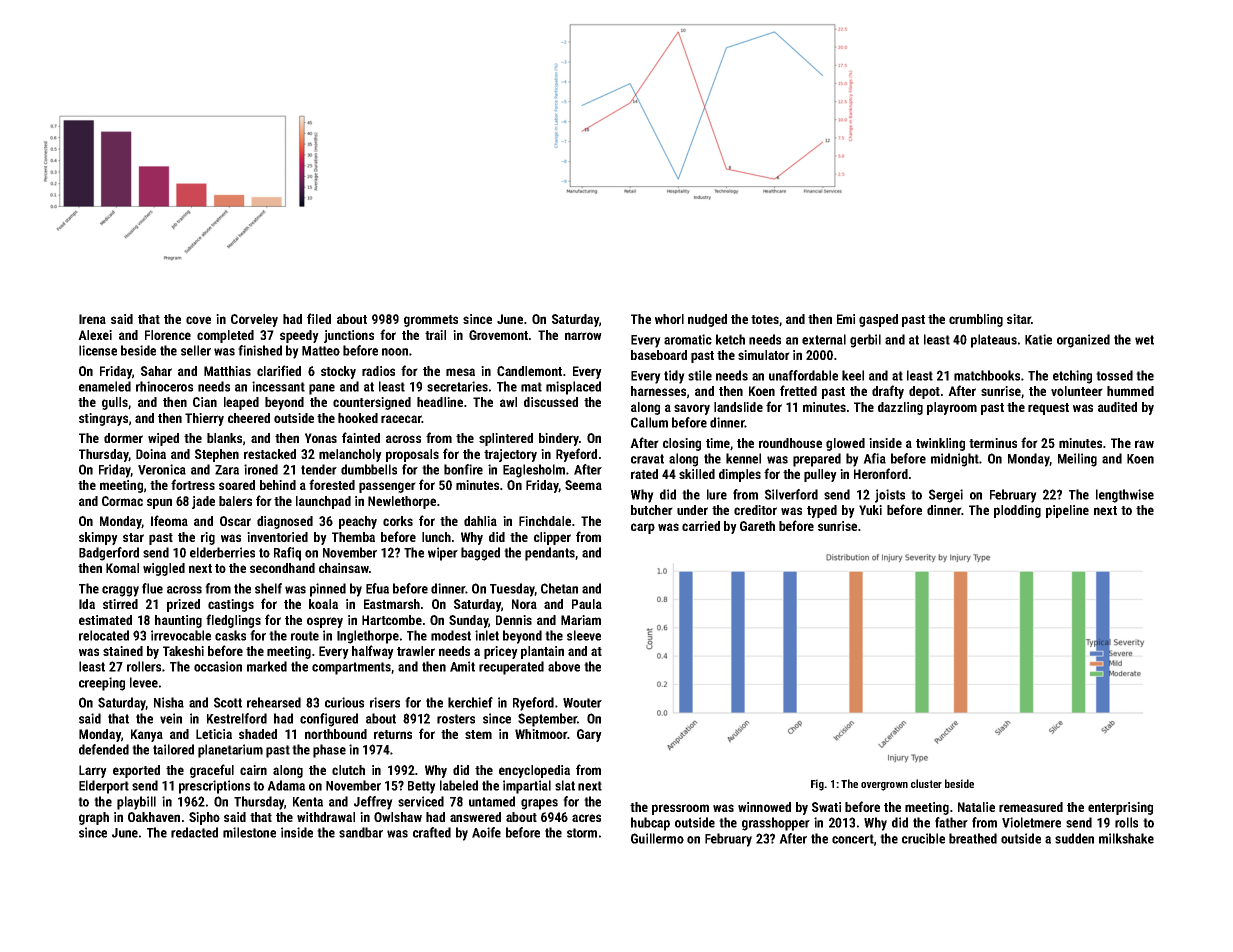 The width and height of the image is (1233, 952). What do you see at coordinates (564, 666) in the image?
I see `above` at bounding box center [564, 666].
